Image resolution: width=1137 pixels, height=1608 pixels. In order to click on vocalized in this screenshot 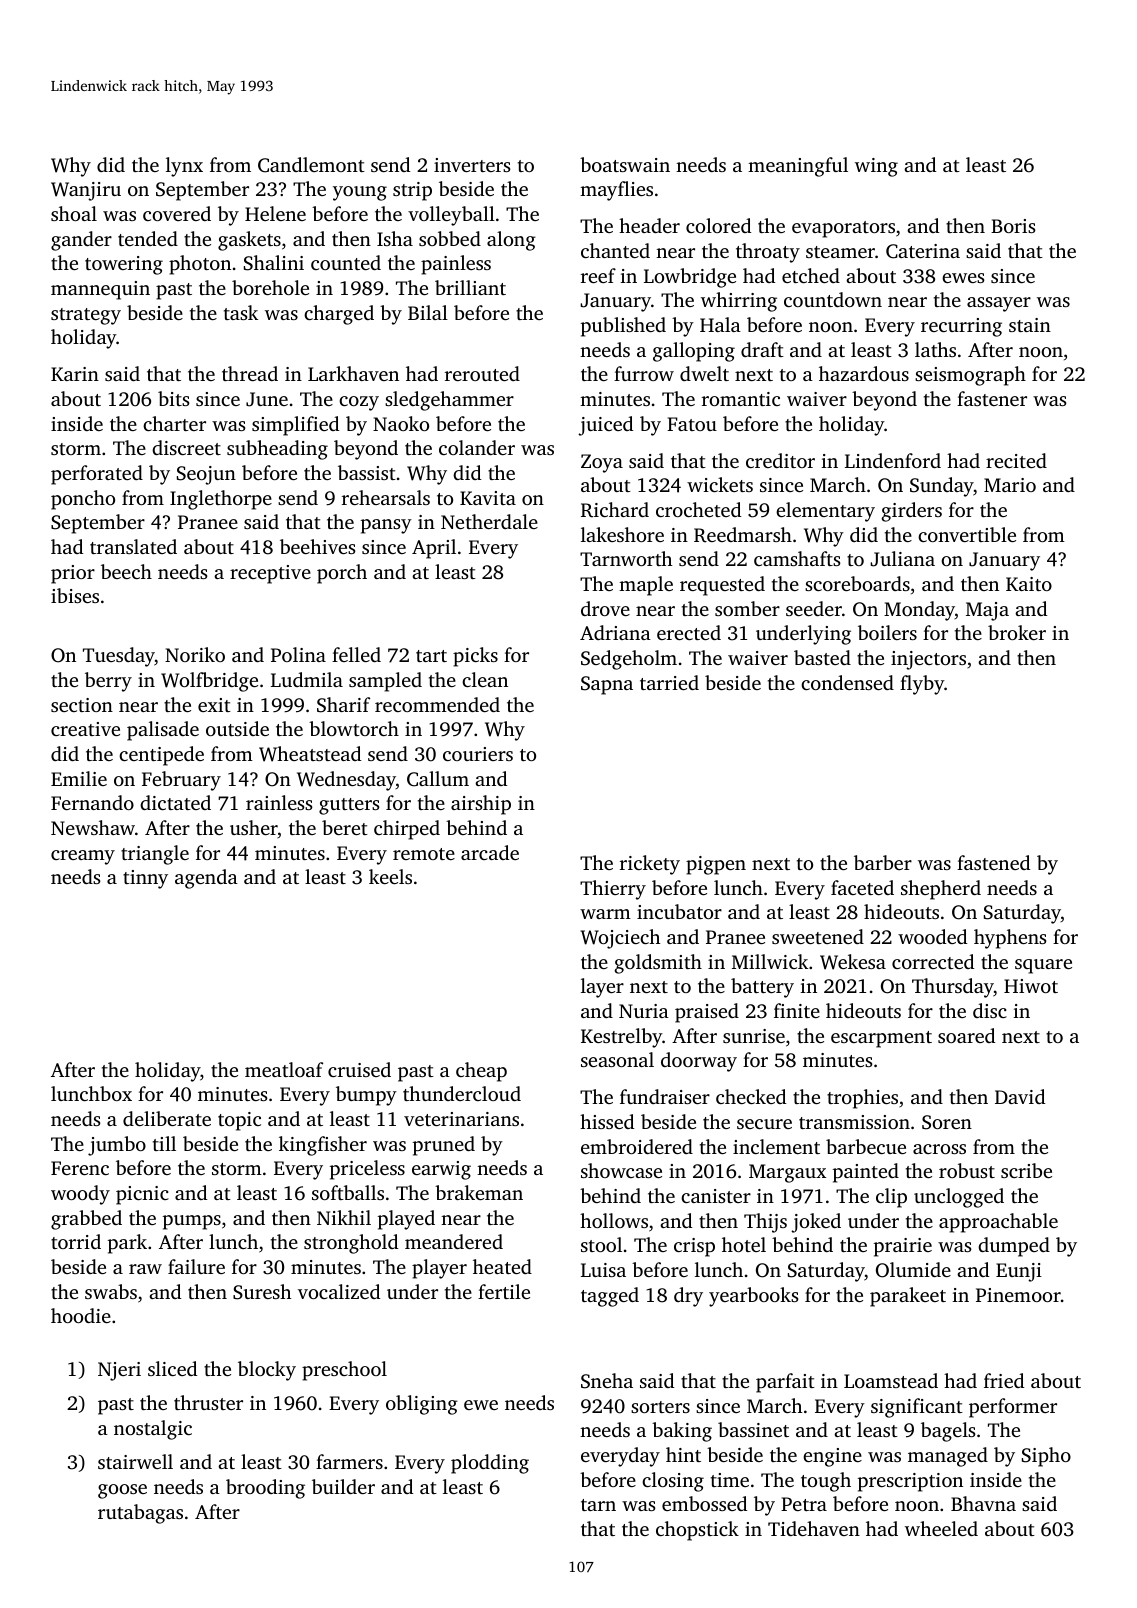, I will do `click(339, 1291)`.
